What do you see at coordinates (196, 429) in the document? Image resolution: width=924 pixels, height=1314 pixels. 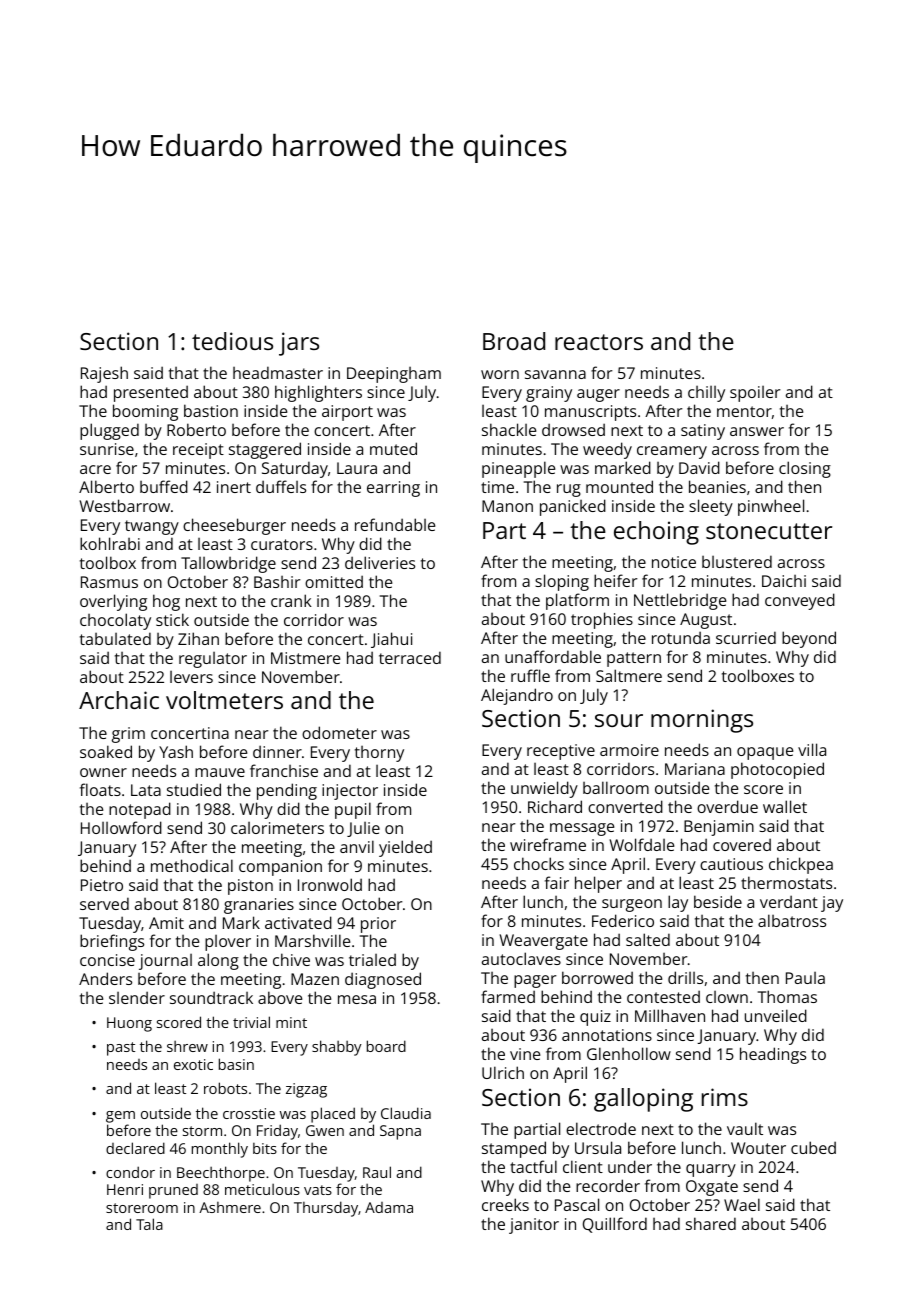 I see `Roberto` at bounding box center [196, 429].
